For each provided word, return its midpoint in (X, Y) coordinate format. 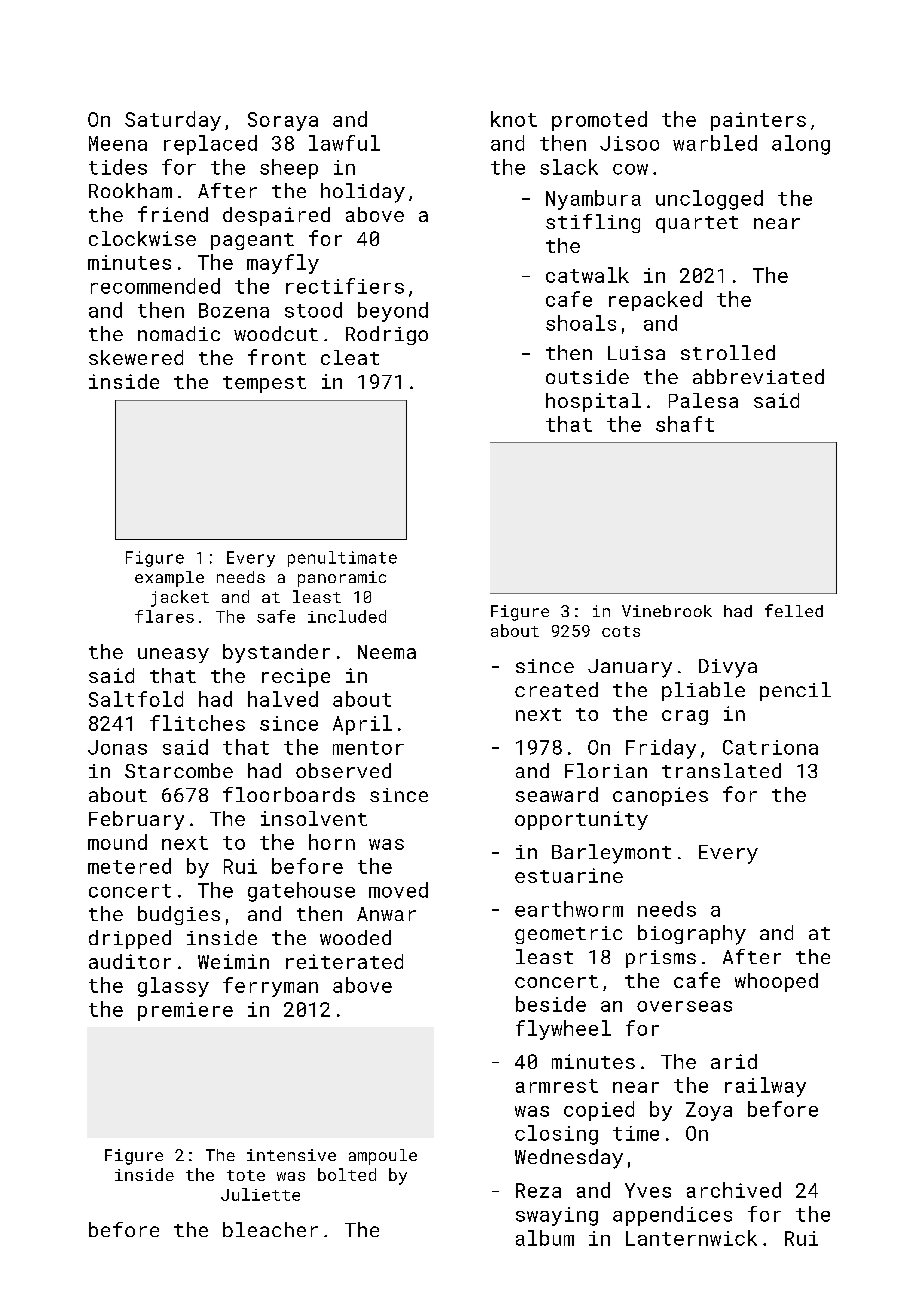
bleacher (270, 1229)
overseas (684, 1006)
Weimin (233, 961)
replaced (210, 145)
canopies (660, 796)
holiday (363, 193)
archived (734, 1190)
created (556, 689)
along (801, 145)
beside (551, 1004)
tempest (264, 384)
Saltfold (136, 699)
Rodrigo (387, 335)
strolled (728, 352)
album (545, 1238)
